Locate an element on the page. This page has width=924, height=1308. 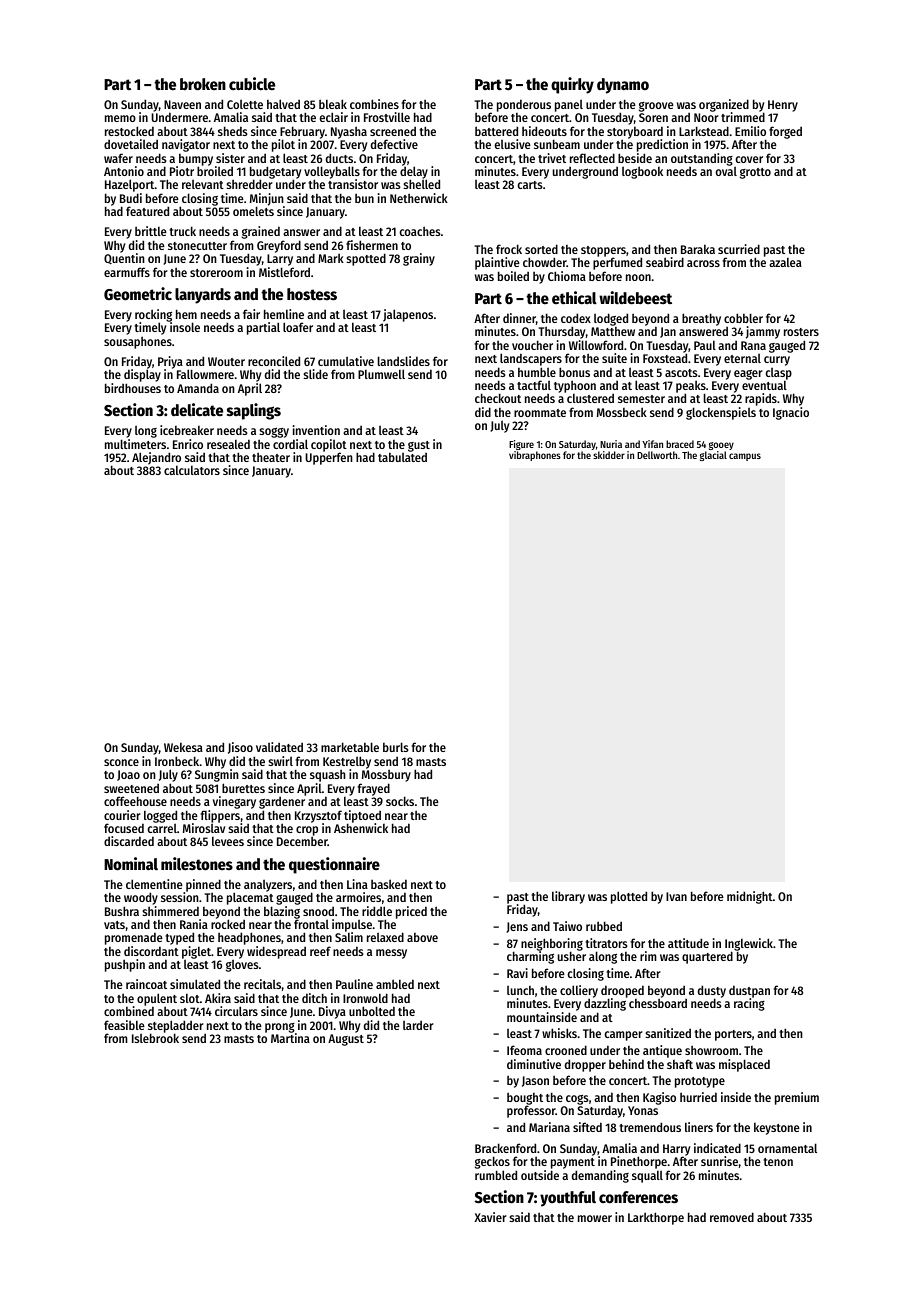
Foxstead is located at coordinates (665, 358).
